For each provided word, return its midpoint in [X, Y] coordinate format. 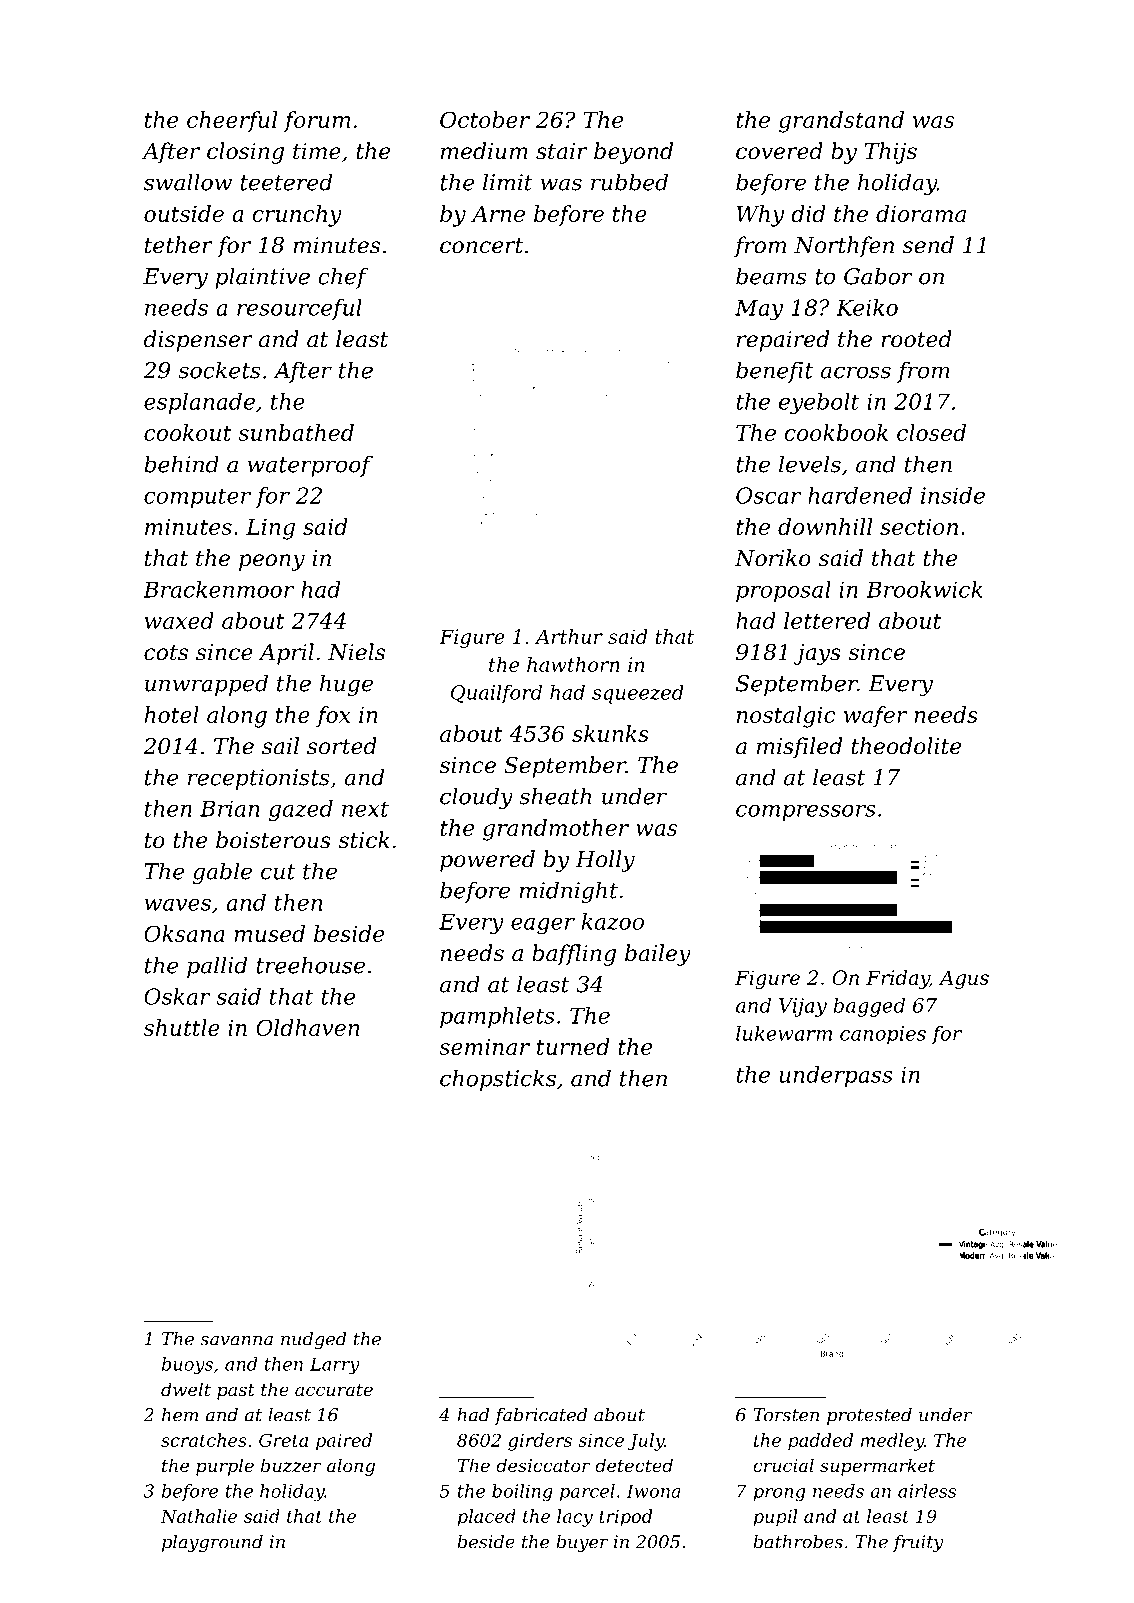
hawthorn [573, 664]
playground [212, 1543]
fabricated [541, 1416]
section [919, 527]
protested [869, 1416]
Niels [356, 652]
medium [484, 151]
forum [317, 121]
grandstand [841, 122]
